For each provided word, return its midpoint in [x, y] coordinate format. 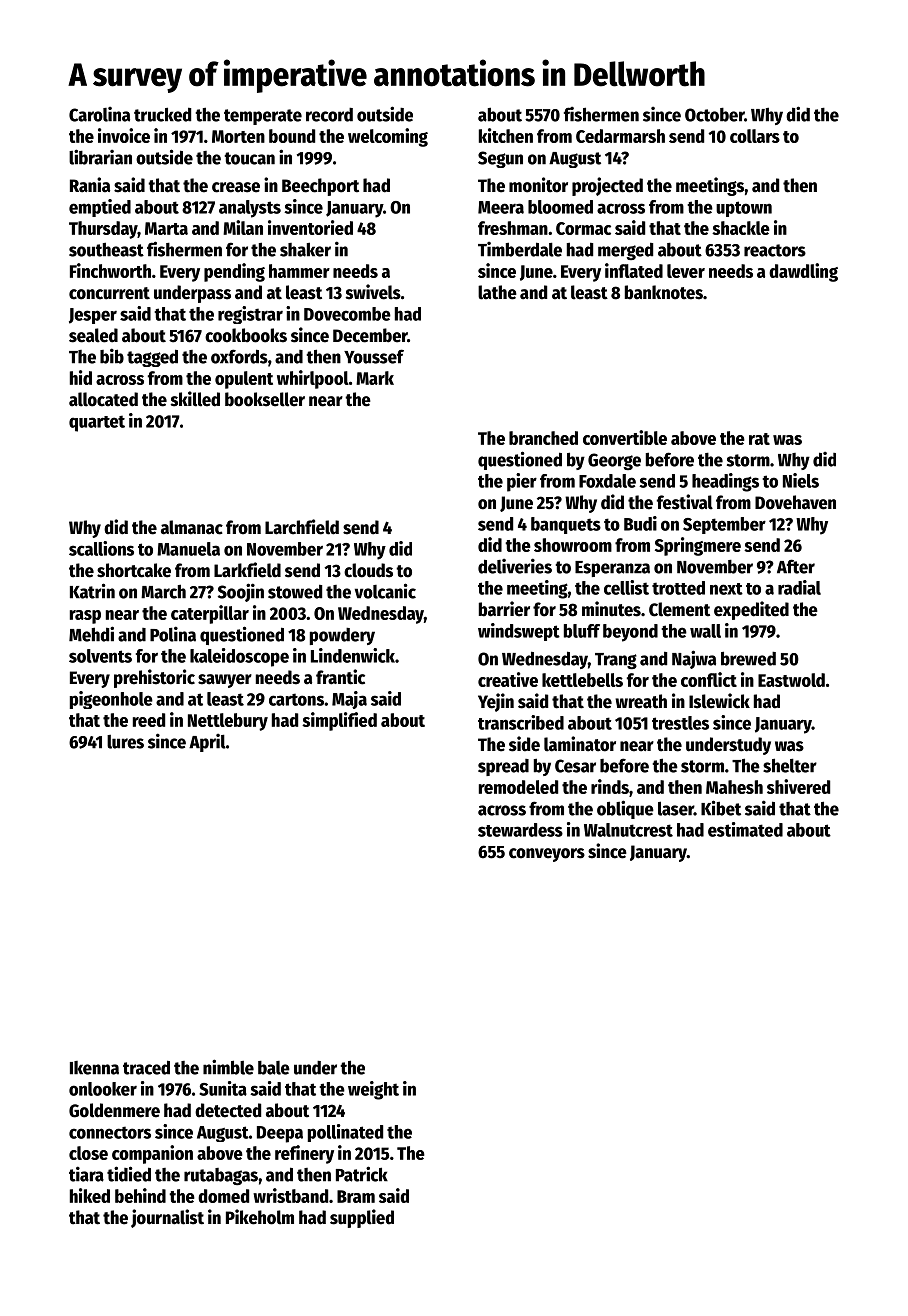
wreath [641, 701]
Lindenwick [353, 655]
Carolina [99, 114]
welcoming [388, 137]
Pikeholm [260, 1217]
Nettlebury [228, 722]
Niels [801, 480]
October [714, 115]
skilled [195, 399]
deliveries [515, 566]
